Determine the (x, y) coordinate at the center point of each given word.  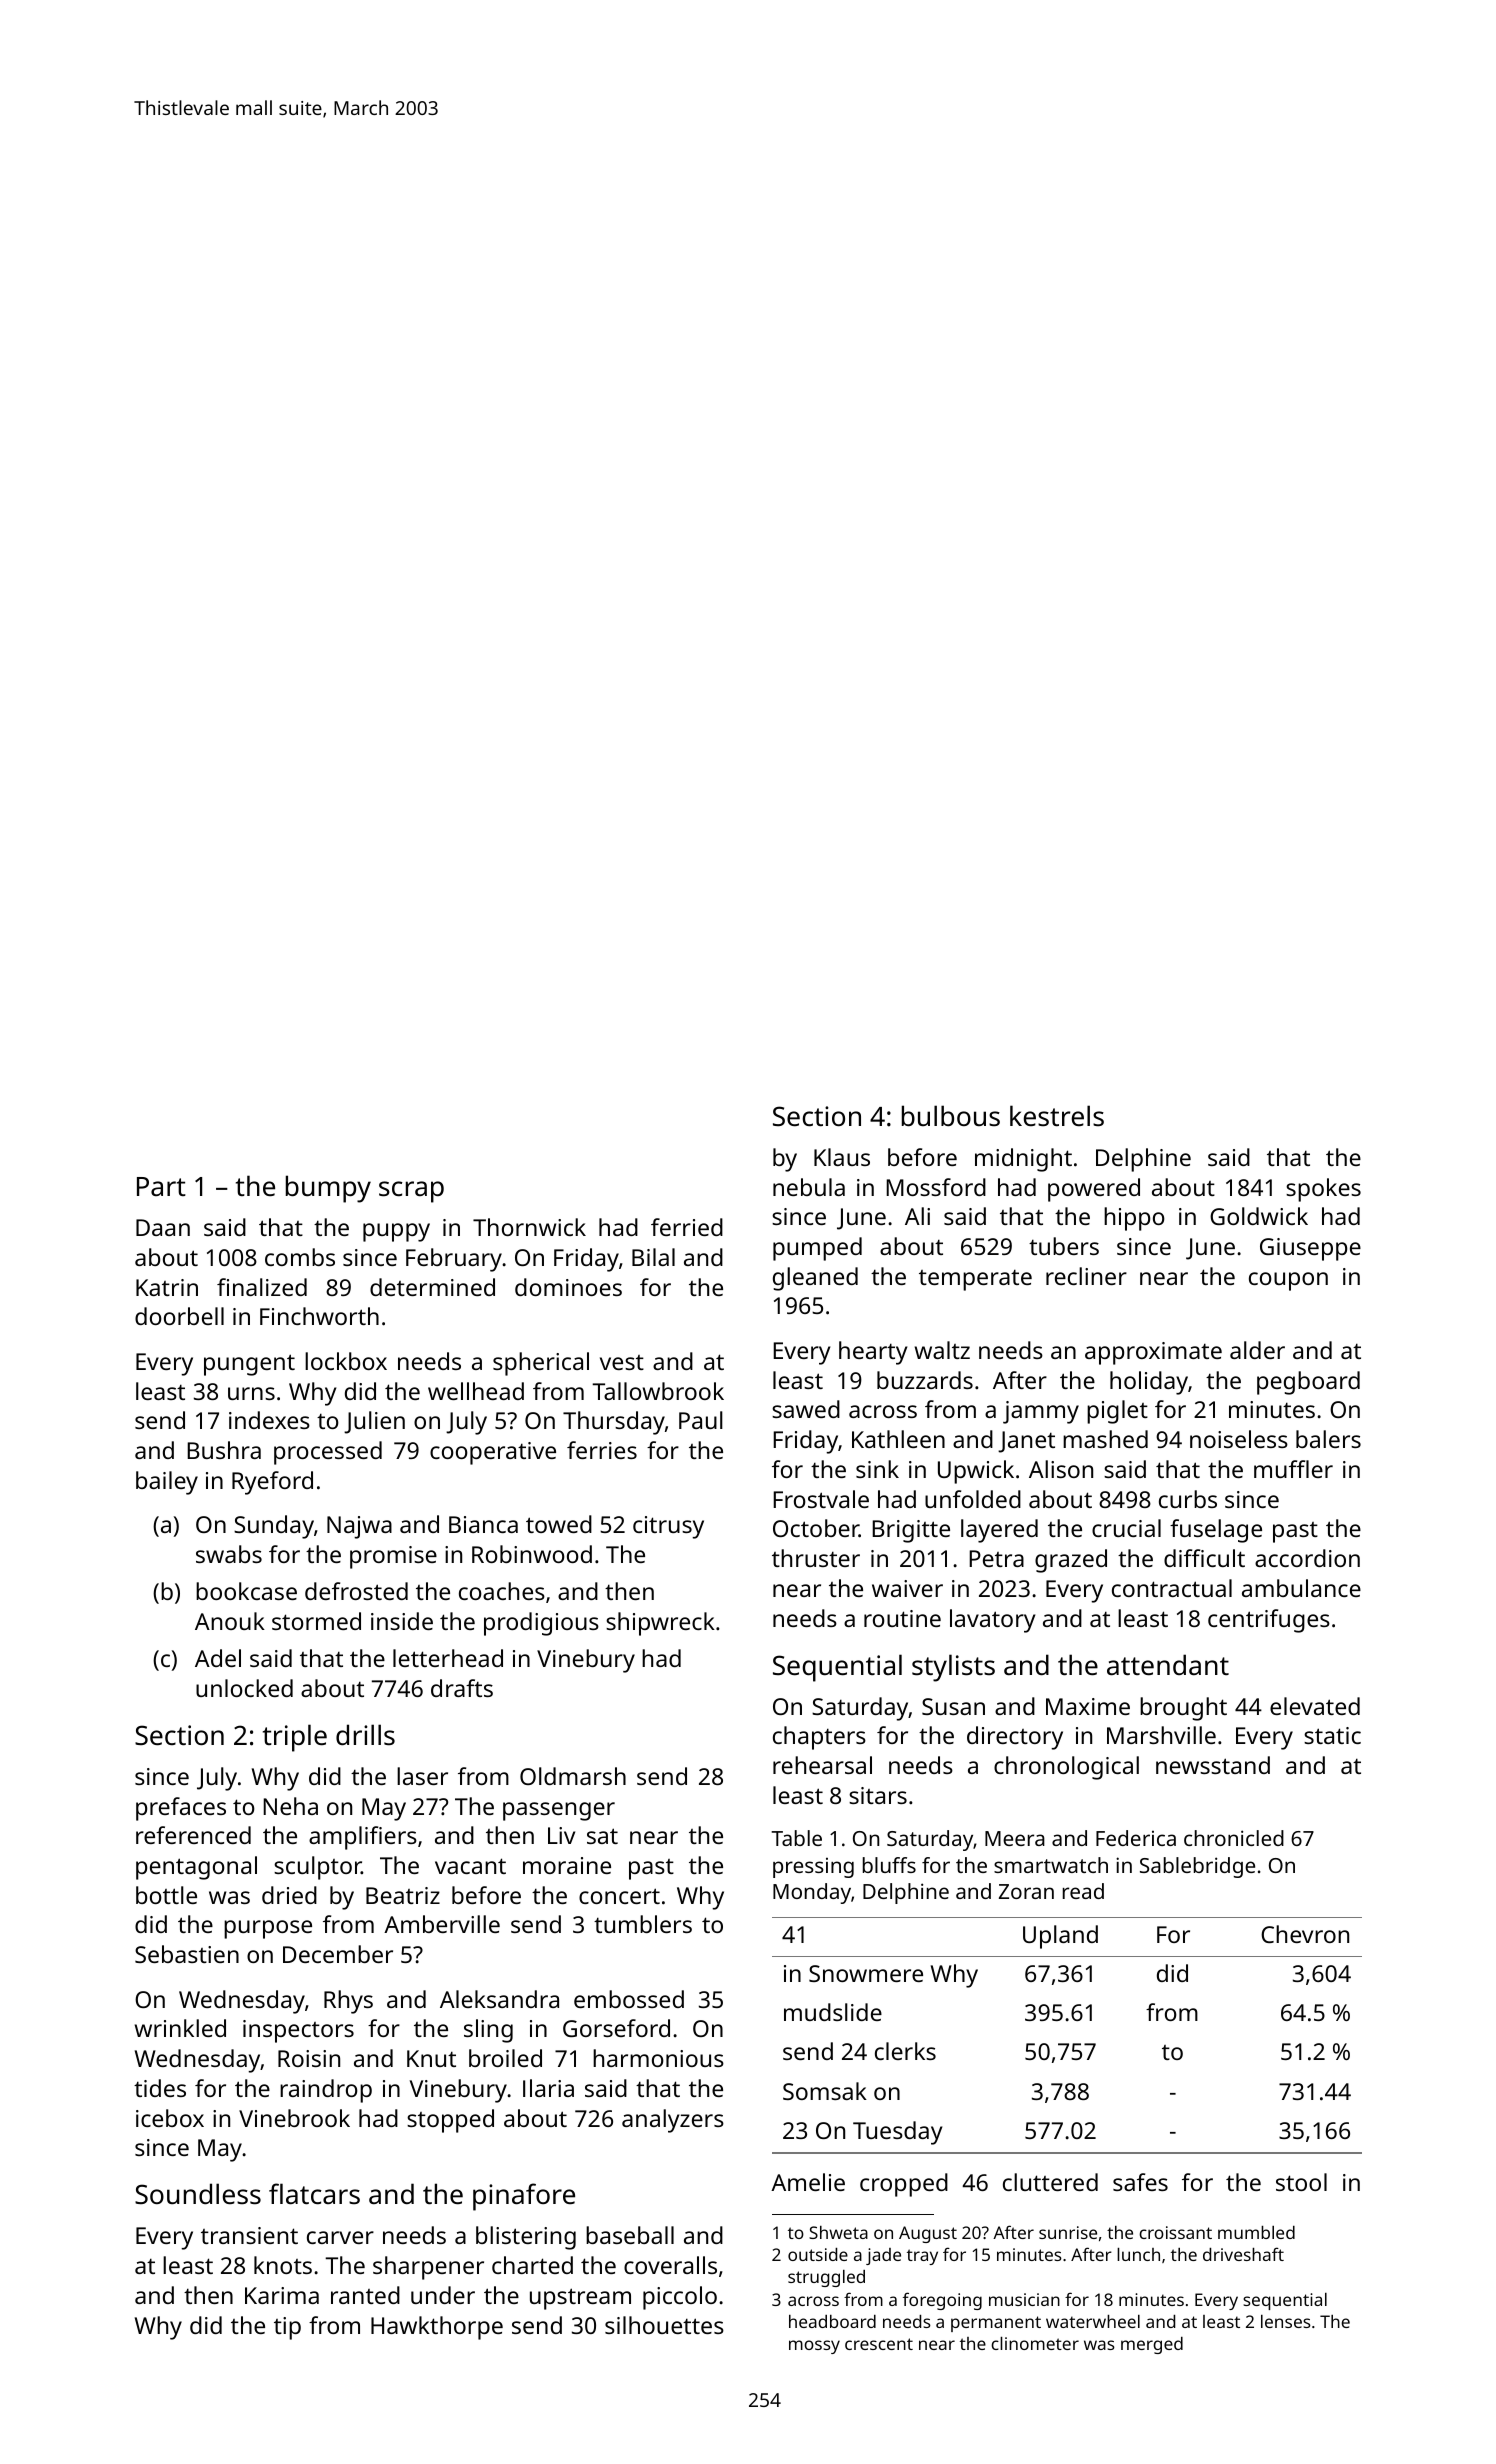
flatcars (314, 2193)
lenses (1286, 2321)
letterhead (448, 1658)
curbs (1188, 1499)
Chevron (1305, 1934)
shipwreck (660, 1624)
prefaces (181, 1809)
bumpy (328, 1189)
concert (619, 1896)
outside (818, 2254)
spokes (1323, 1190)
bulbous (951, 1115)
